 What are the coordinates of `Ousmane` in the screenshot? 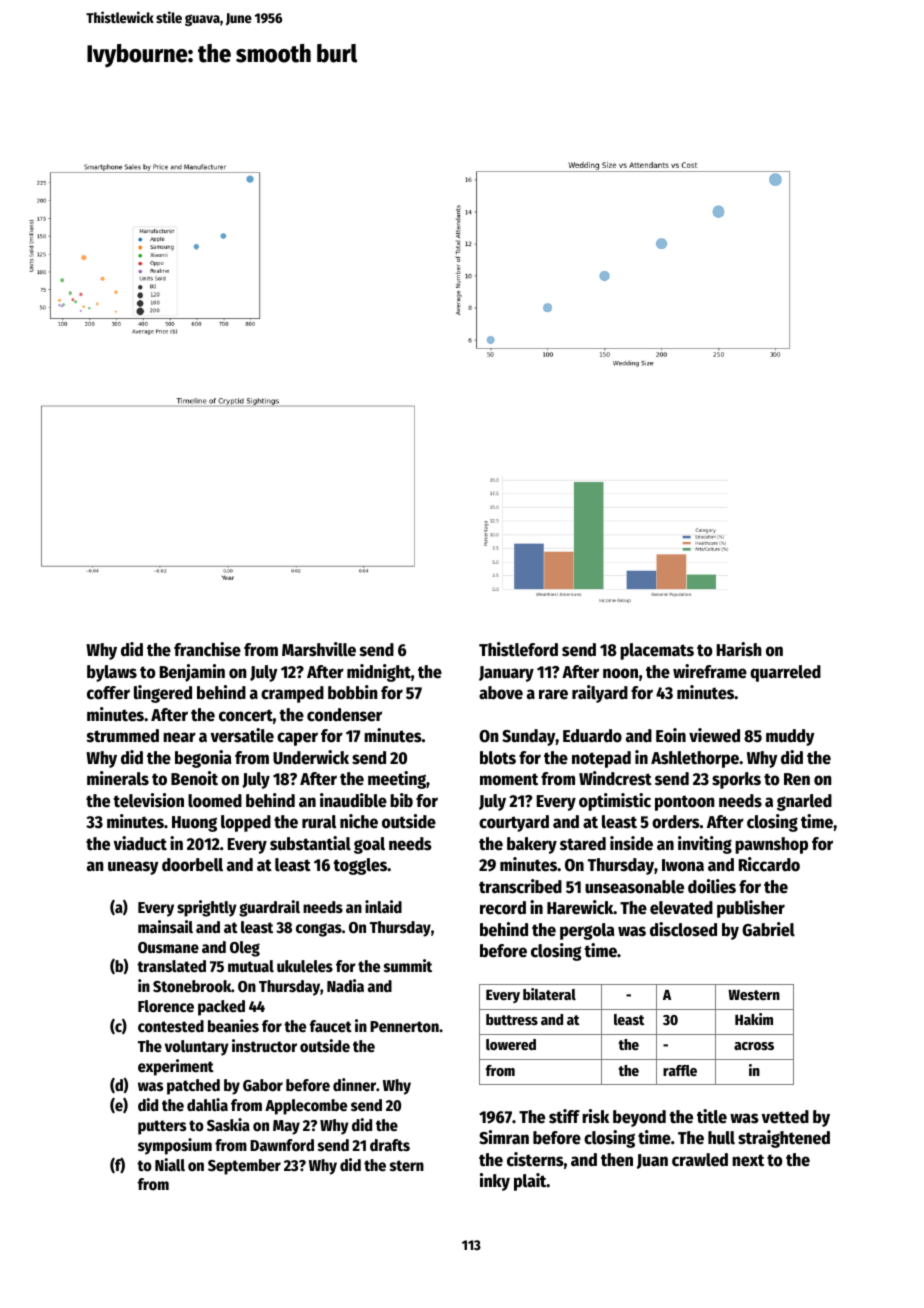 It's located at (168, 948).
